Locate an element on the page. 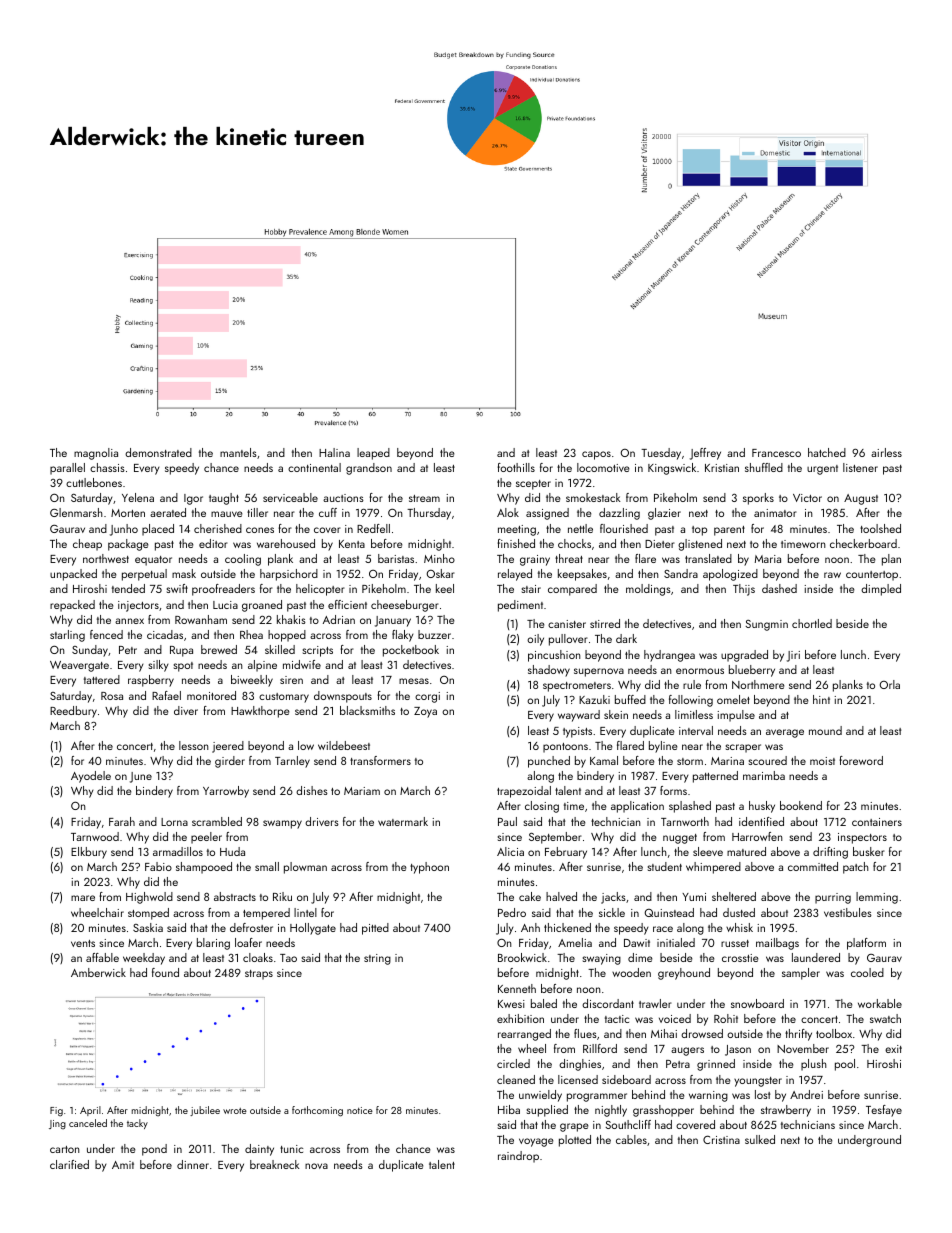 Image resolution: width=952 pixels, height=1233 pixels. small is located at coordinates (267, 866).
